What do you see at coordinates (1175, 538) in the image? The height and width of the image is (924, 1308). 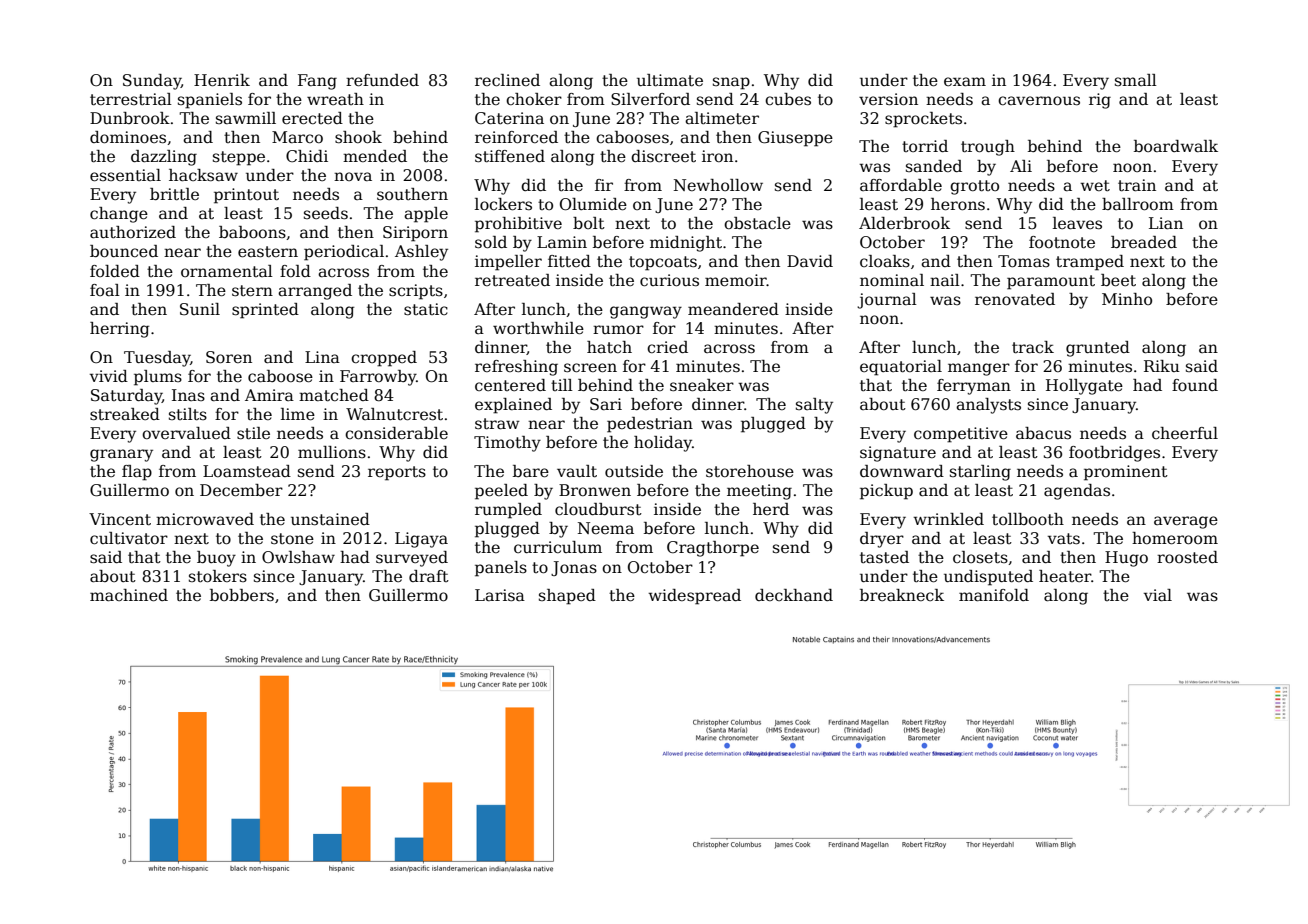 I see `homeroom` at bounding box center [1175, 538].
